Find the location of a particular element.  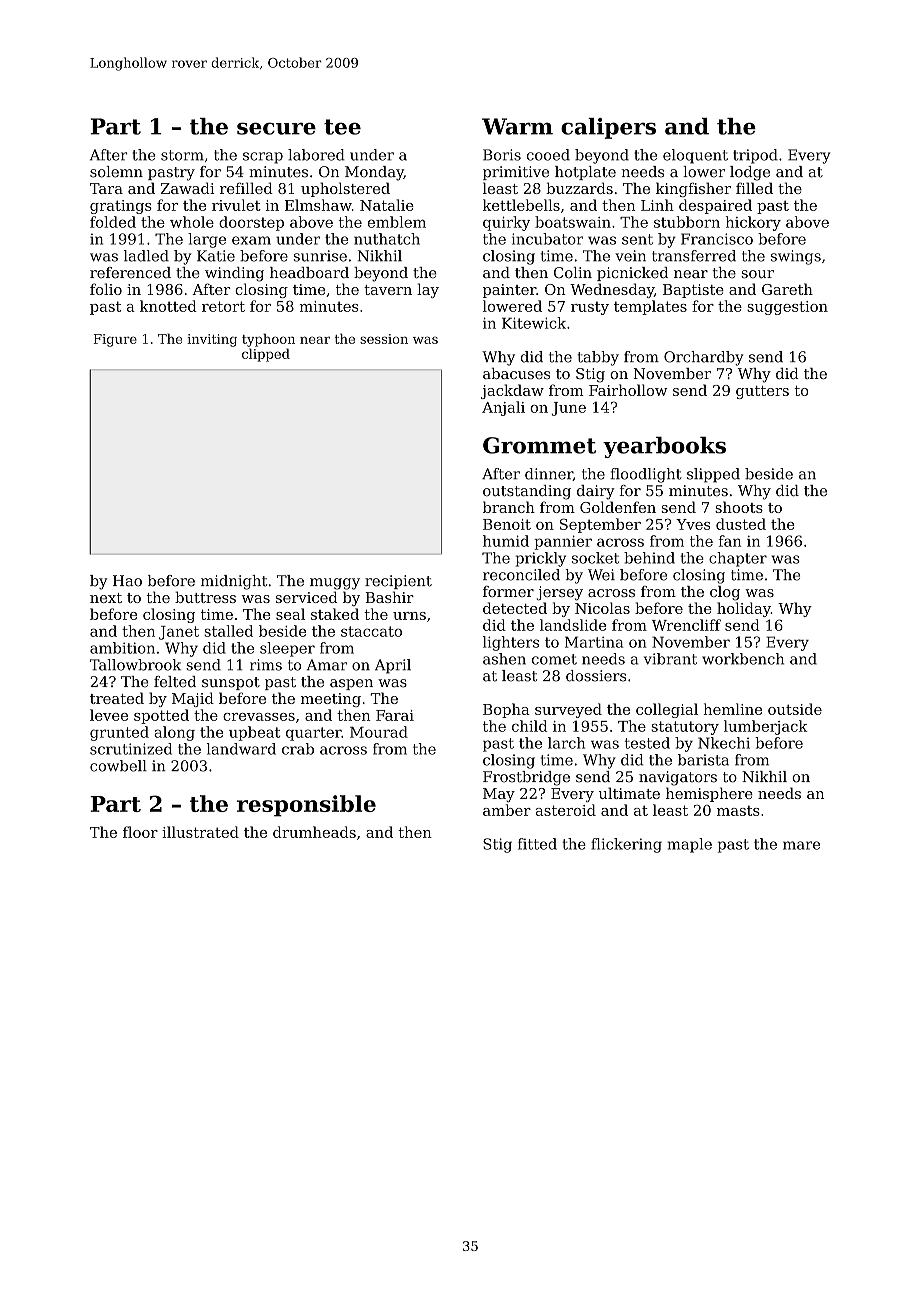

inviting is located at coordinates (212, 340).
